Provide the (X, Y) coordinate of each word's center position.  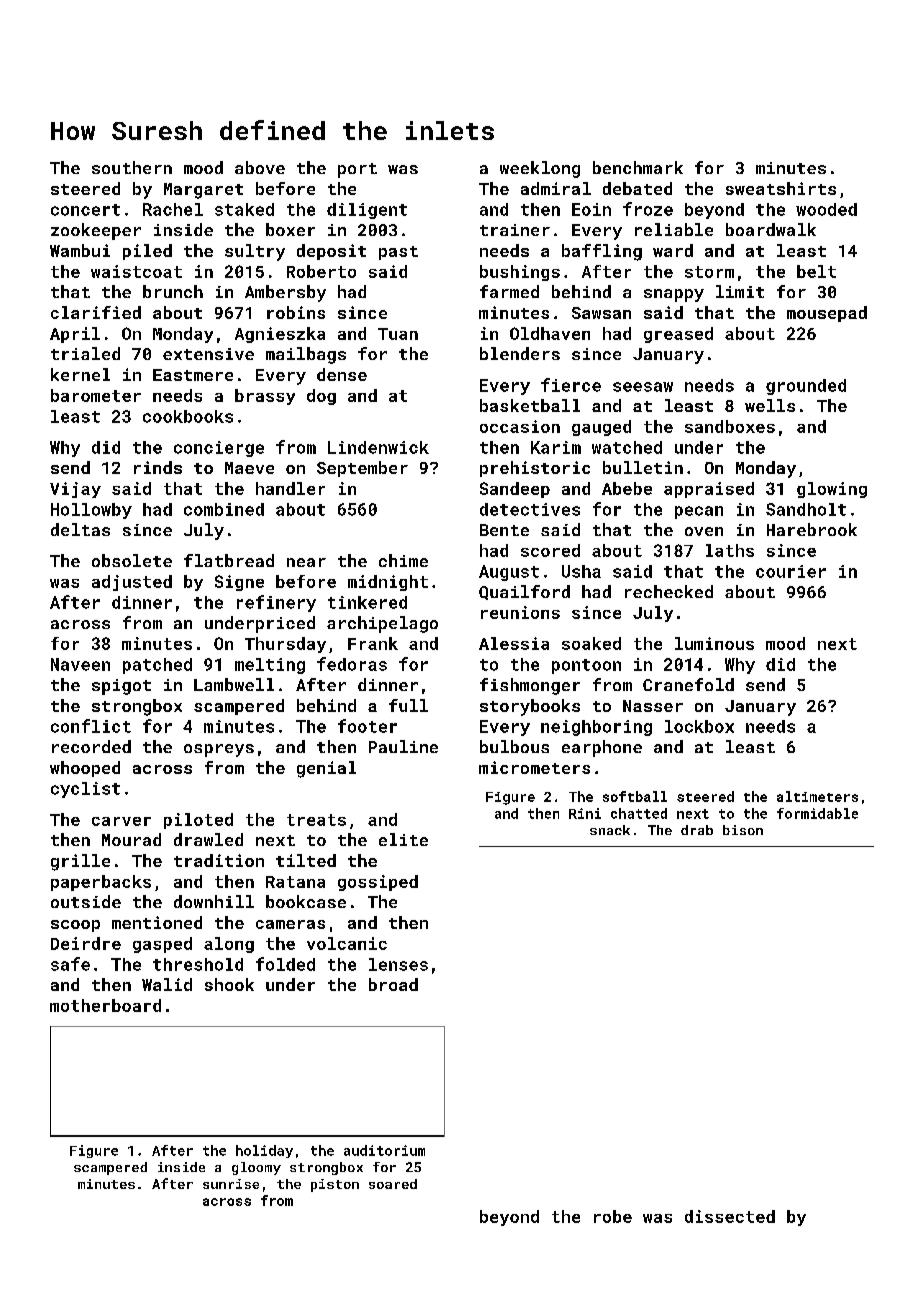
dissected (730, 1216)
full (408, 705)
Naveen (80, 664)
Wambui (80, 250)
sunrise (231, 1184)
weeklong (540, 169)
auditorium (384, 1150)
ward (673, 250)
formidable (817, 813)
